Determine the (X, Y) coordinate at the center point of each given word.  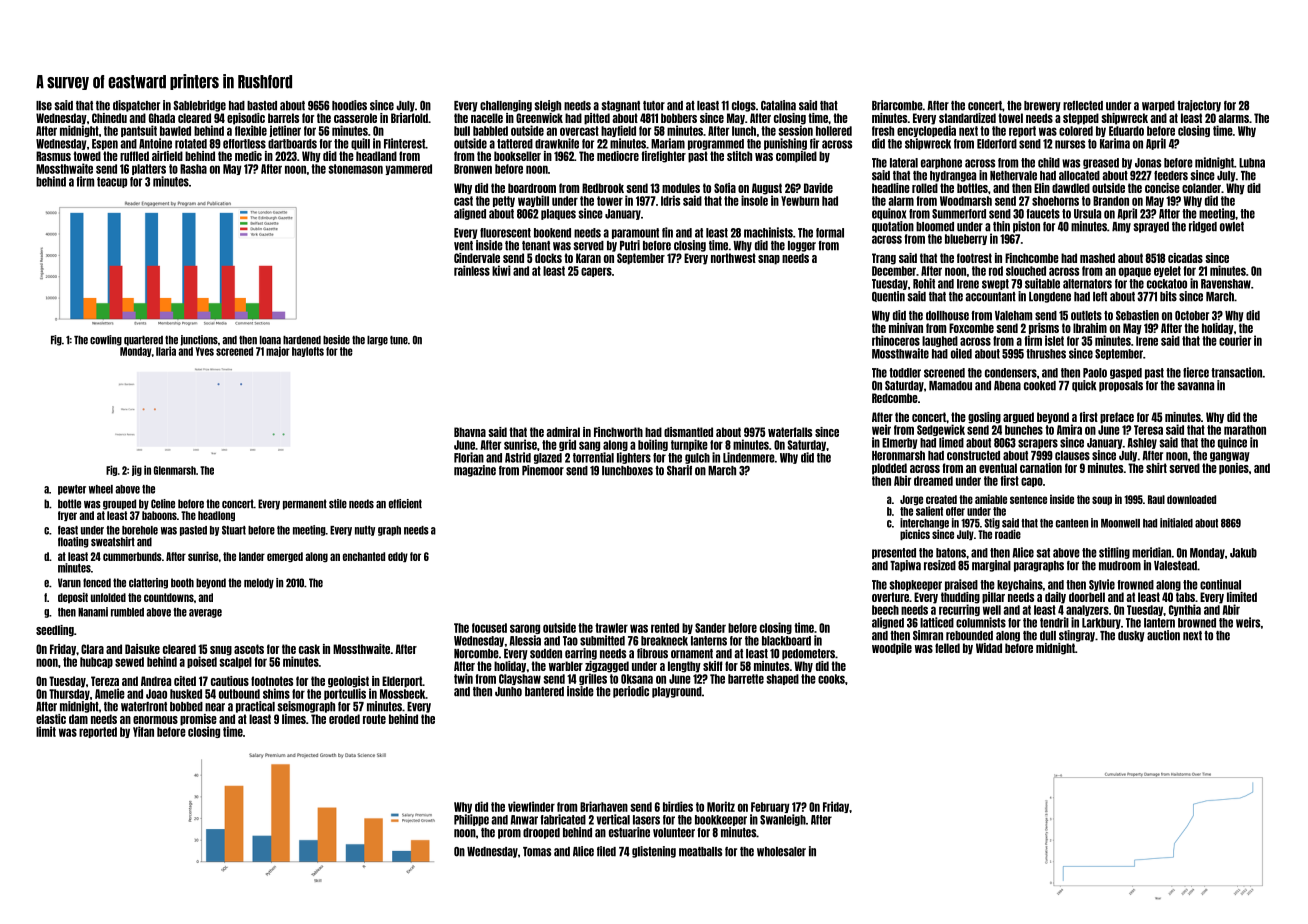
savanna (1196, 386)
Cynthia (1185, 610)
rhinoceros (896, 340)
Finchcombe (1032, 258)
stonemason (355, 169)
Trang (884, 259)
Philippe (471, 820)
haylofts (308, 352)
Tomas (537, 852)
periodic (631, 692)
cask (309, 649)
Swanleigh (783, 820)
